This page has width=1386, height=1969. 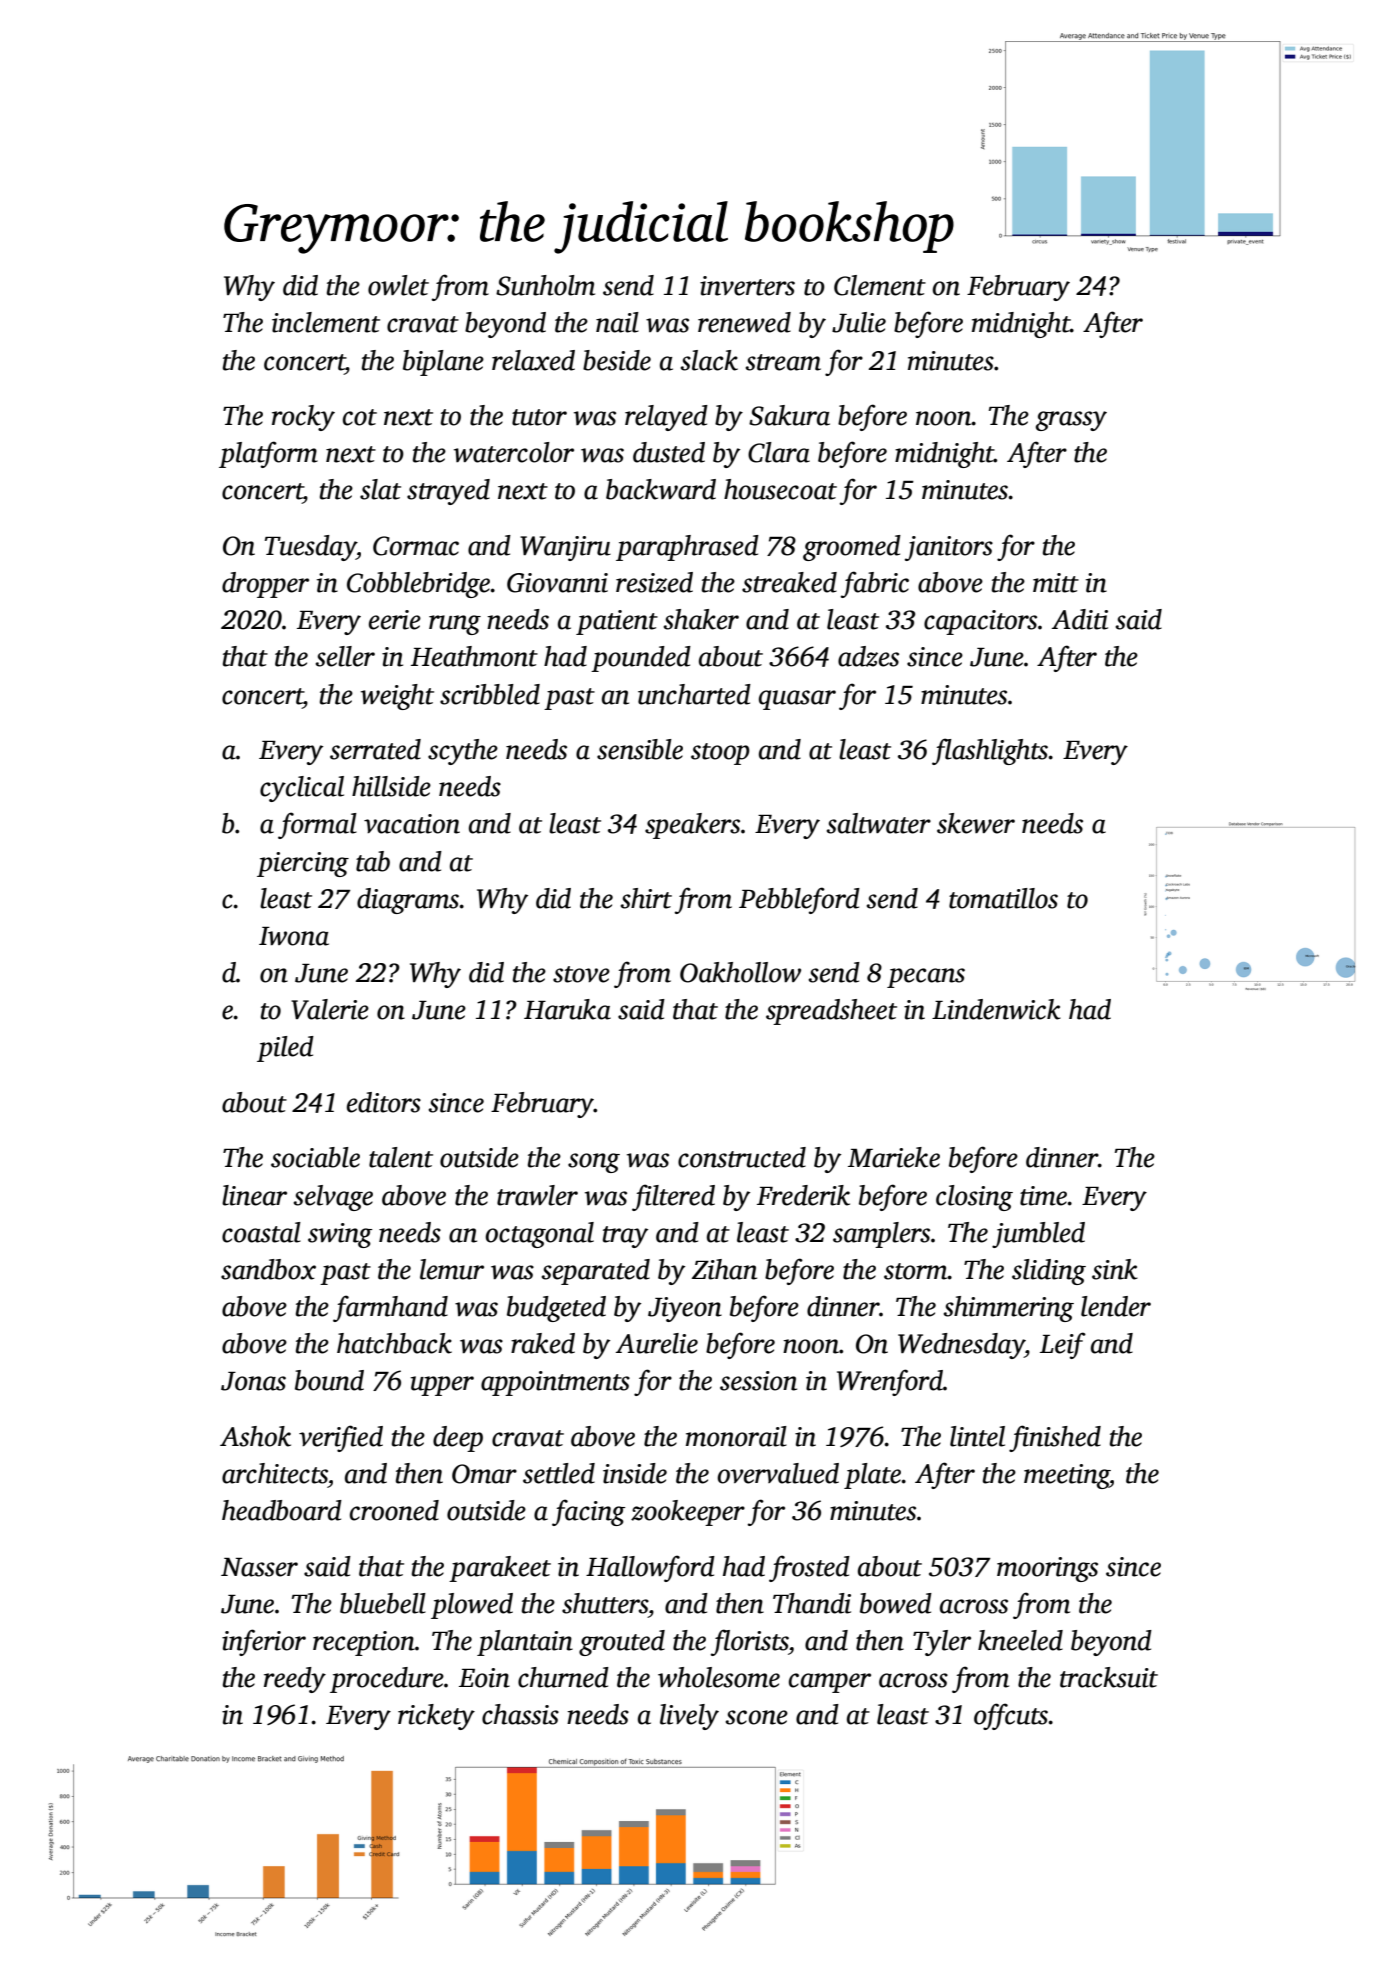 What do you see at coordinates (419, 585) in the page?
I see `Cobblebridge` at bounding box center [419, 585].
